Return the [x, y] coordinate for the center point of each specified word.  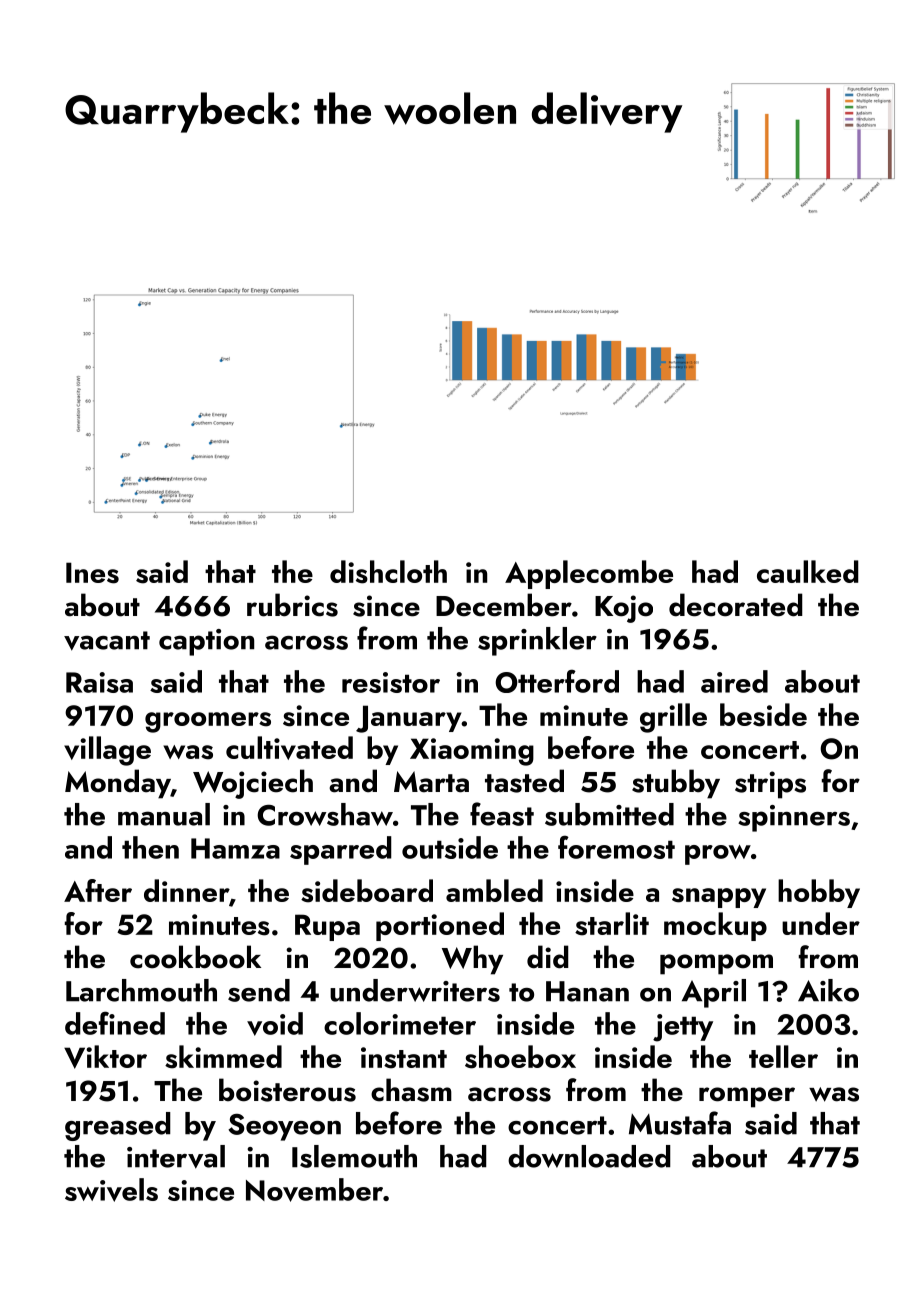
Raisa [99, 682]
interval [176, 1157]
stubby [676, 784]
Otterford [557, 681]
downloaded [589, 1156]
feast [502, 814]
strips [770, 785]
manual [164, 814]
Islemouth [354, 1156]
